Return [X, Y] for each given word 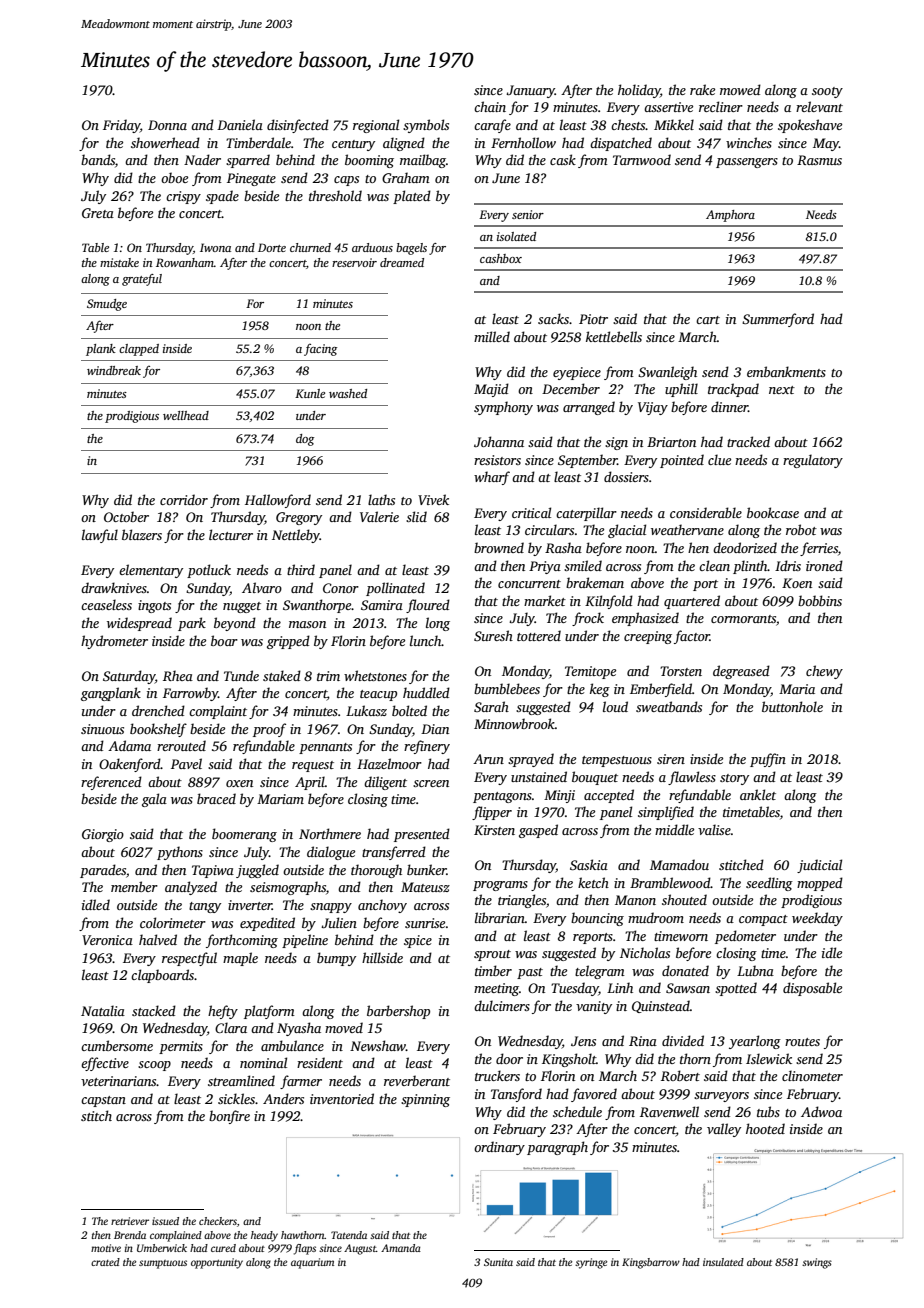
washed [348, 393]
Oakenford [130, 765]
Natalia [103, 1010]
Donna [167, 125]
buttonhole [792, 706]
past [530, 973]
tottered [539, 635]
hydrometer [114, 642]
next [782, 390]
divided [683, 1040]
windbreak [114, 370]
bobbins [820, 600]
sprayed [531, 760]
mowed [740, 89]
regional [376, 126]
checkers [218, 1221]
